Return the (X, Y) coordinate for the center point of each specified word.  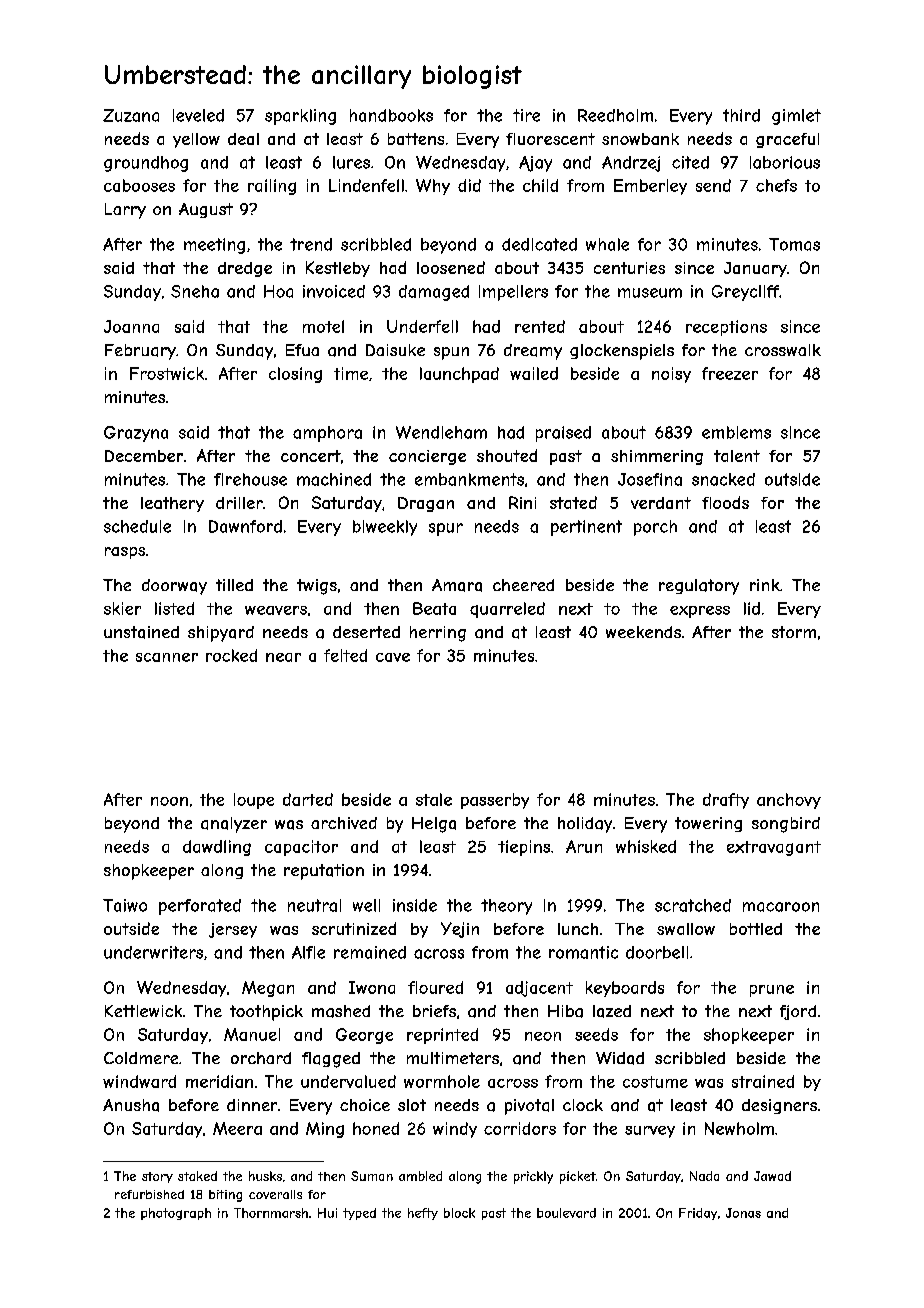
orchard (261, 1058)
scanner (167, 657)
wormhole (442, 1081)
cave (393, 657)
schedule (137, 526)
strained (763, 1081)
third (741, 115)
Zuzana (131, 115)
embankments (469, 479)
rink (765, 585)
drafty (726, 801)
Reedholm (615, 115)
